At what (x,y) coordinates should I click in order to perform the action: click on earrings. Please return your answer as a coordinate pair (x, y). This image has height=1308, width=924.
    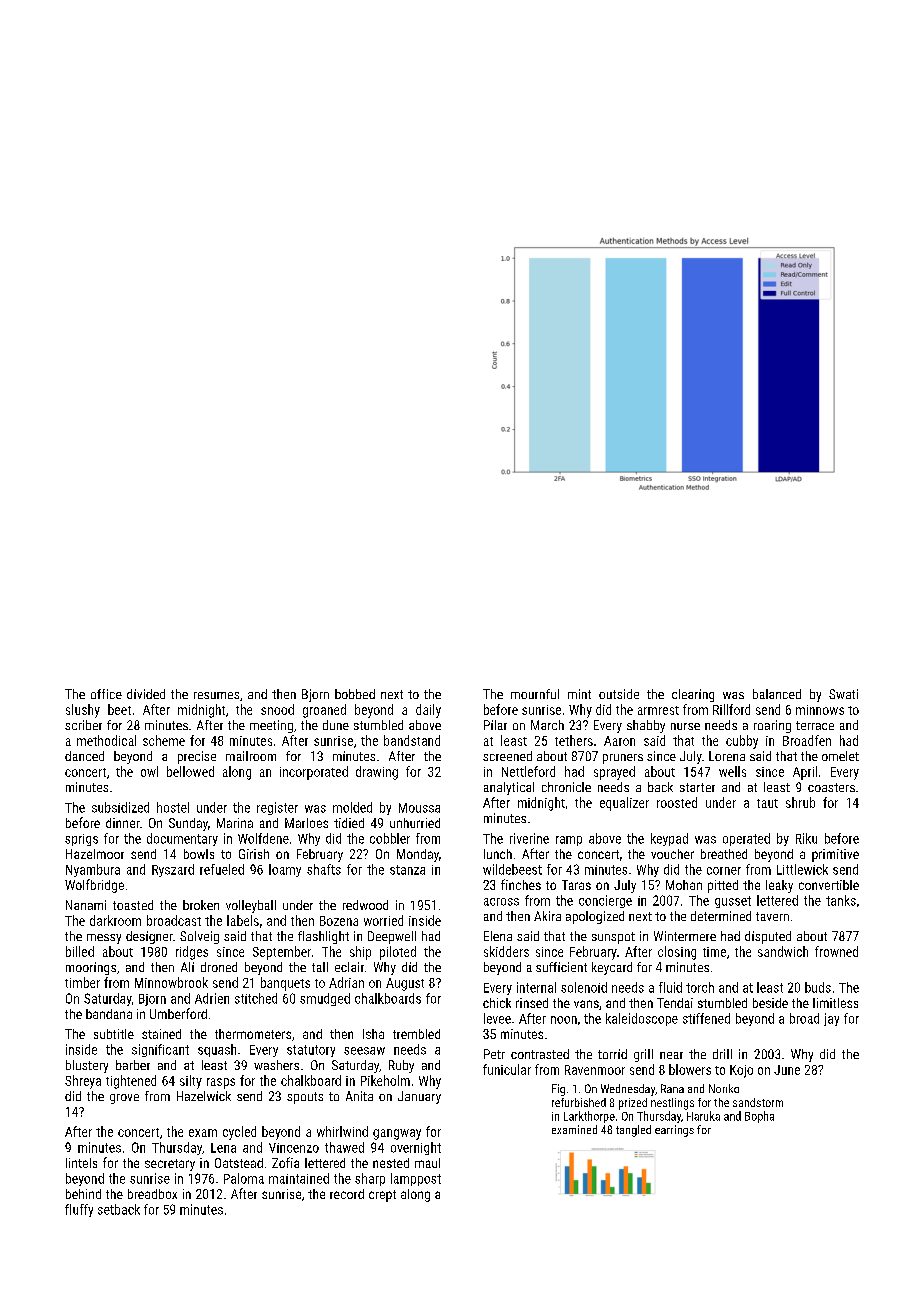
    Looking at the image, I should click on (674, 1131).
